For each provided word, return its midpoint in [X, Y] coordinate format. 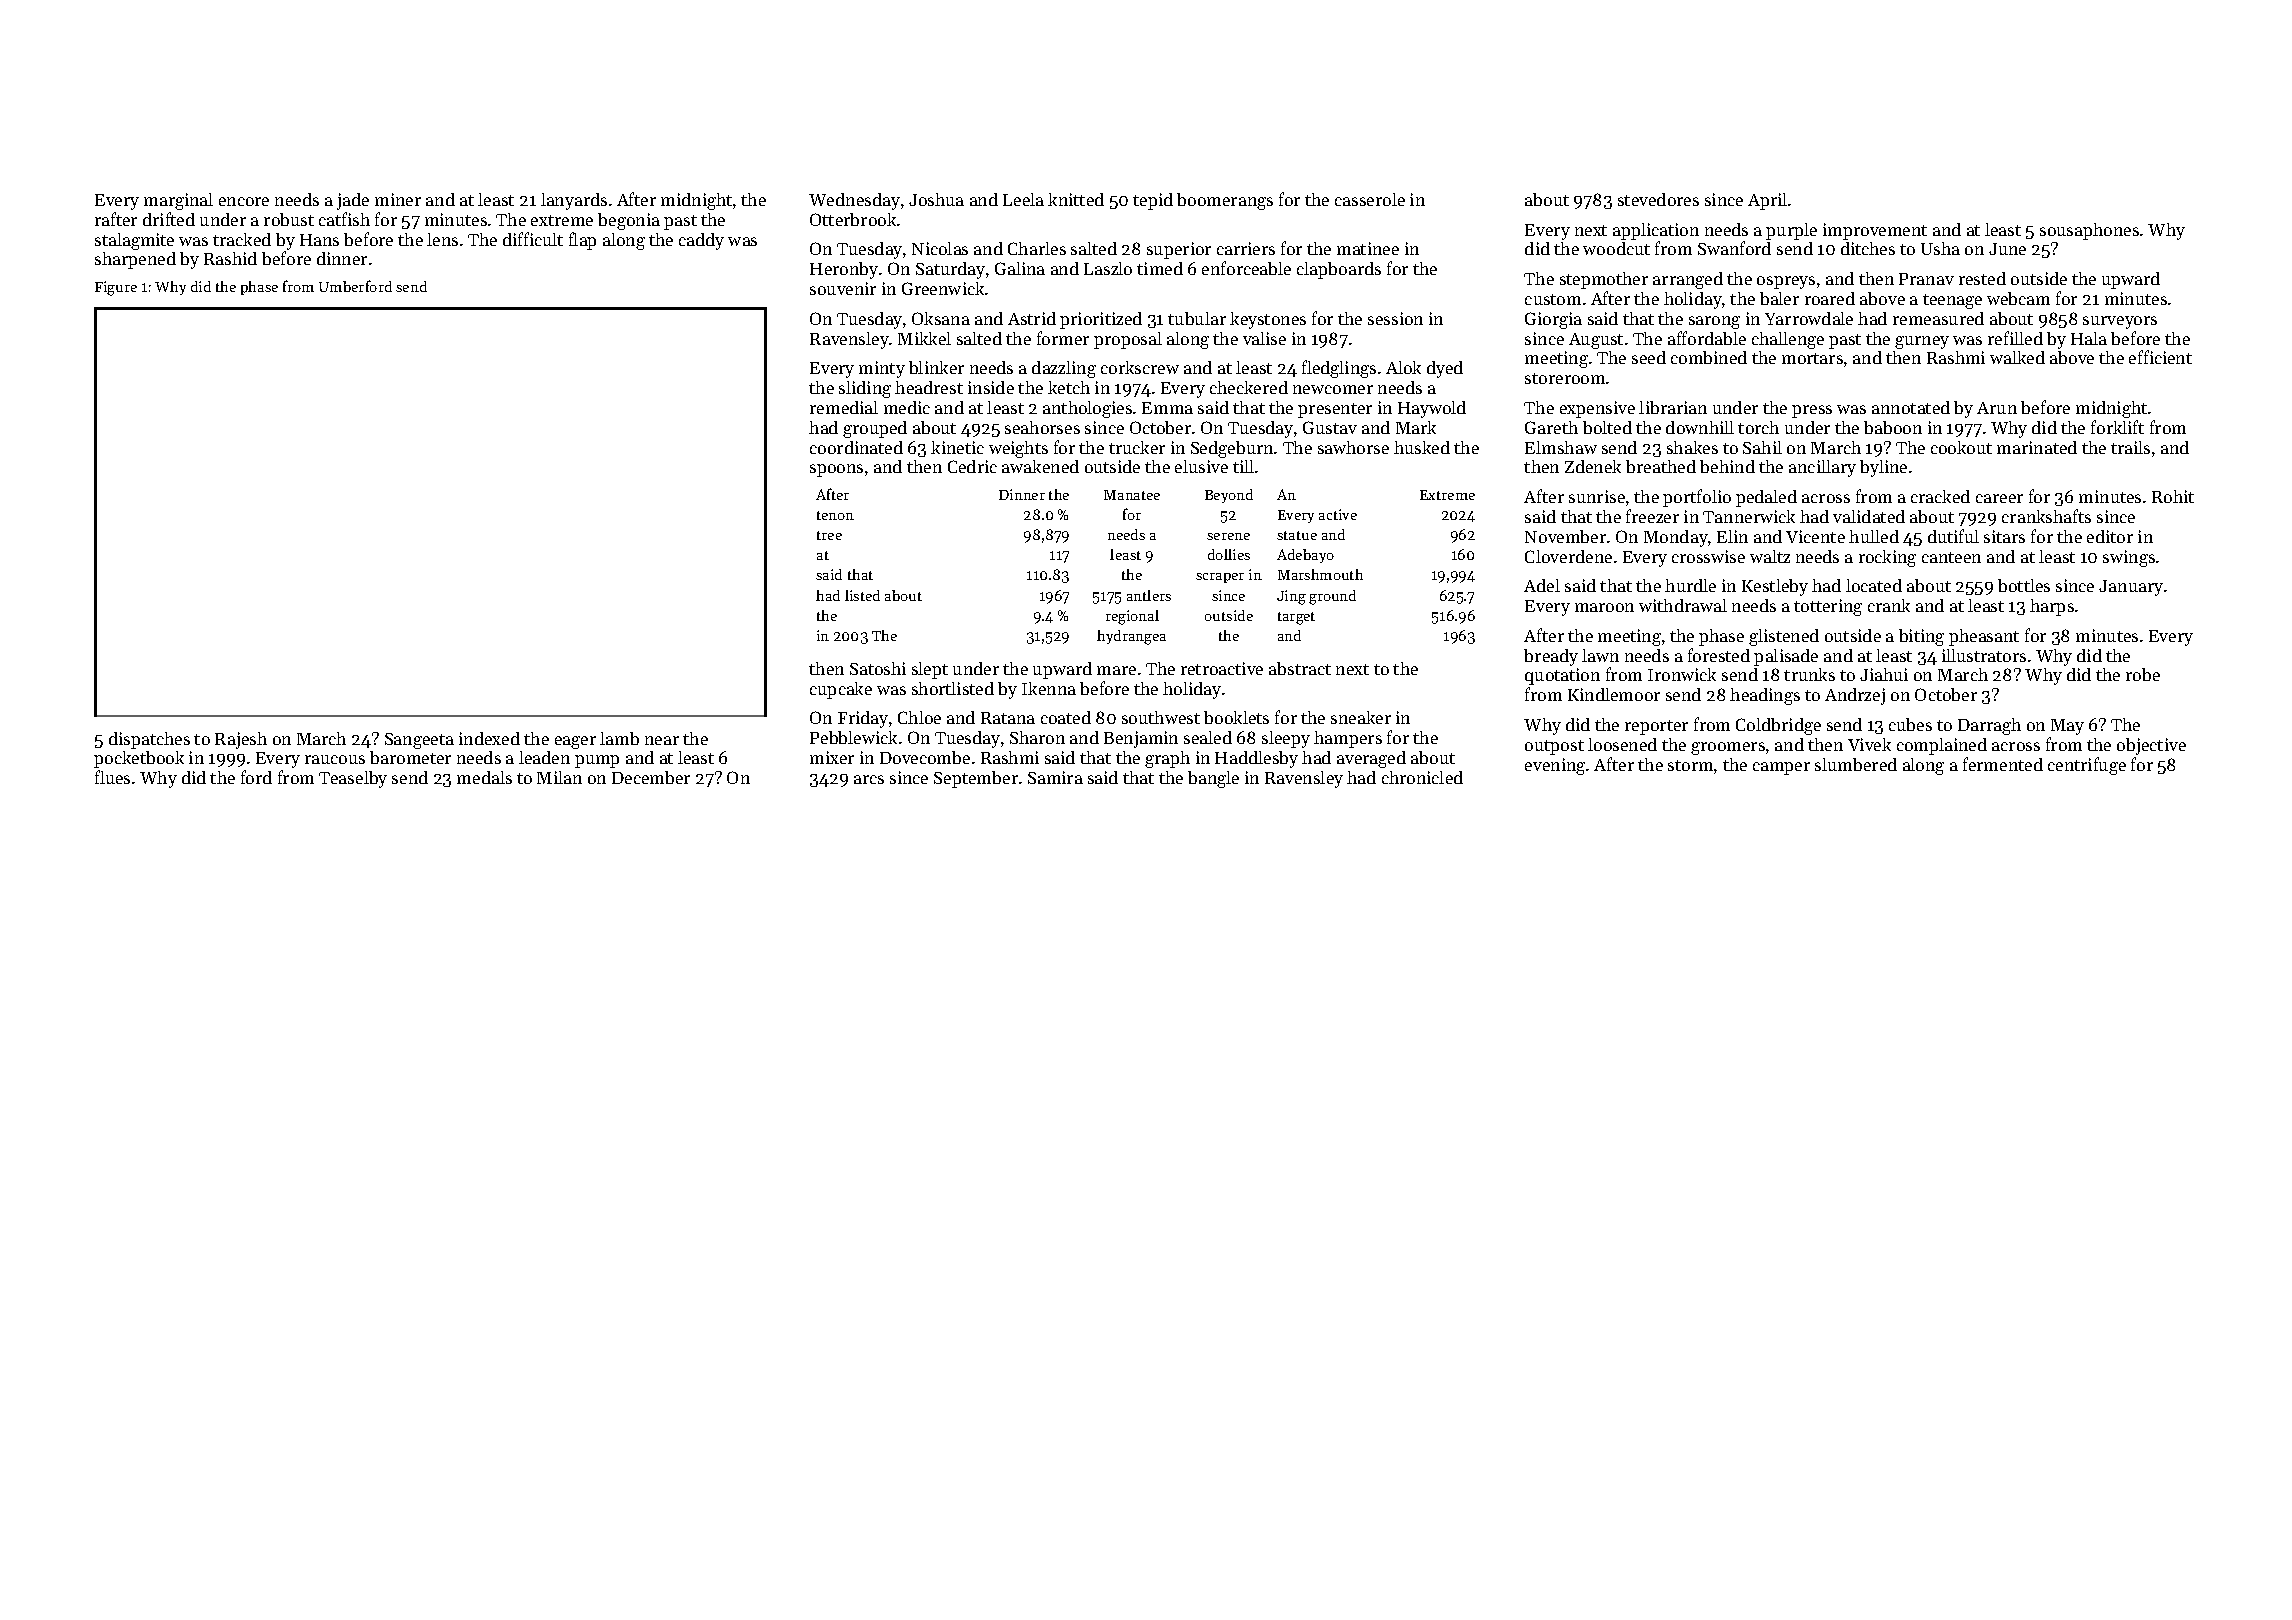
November [1565, 536]
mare [1116, 670]
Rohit [2173, 496]
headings [1765, 696]
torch [1758, 427]
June [2007, 249]
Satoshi [878, 668]
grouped [875, 429]
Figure [116, 288]
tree [829, 535]
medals [484, 777]
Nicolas [940, 248]
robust [289, 219]
